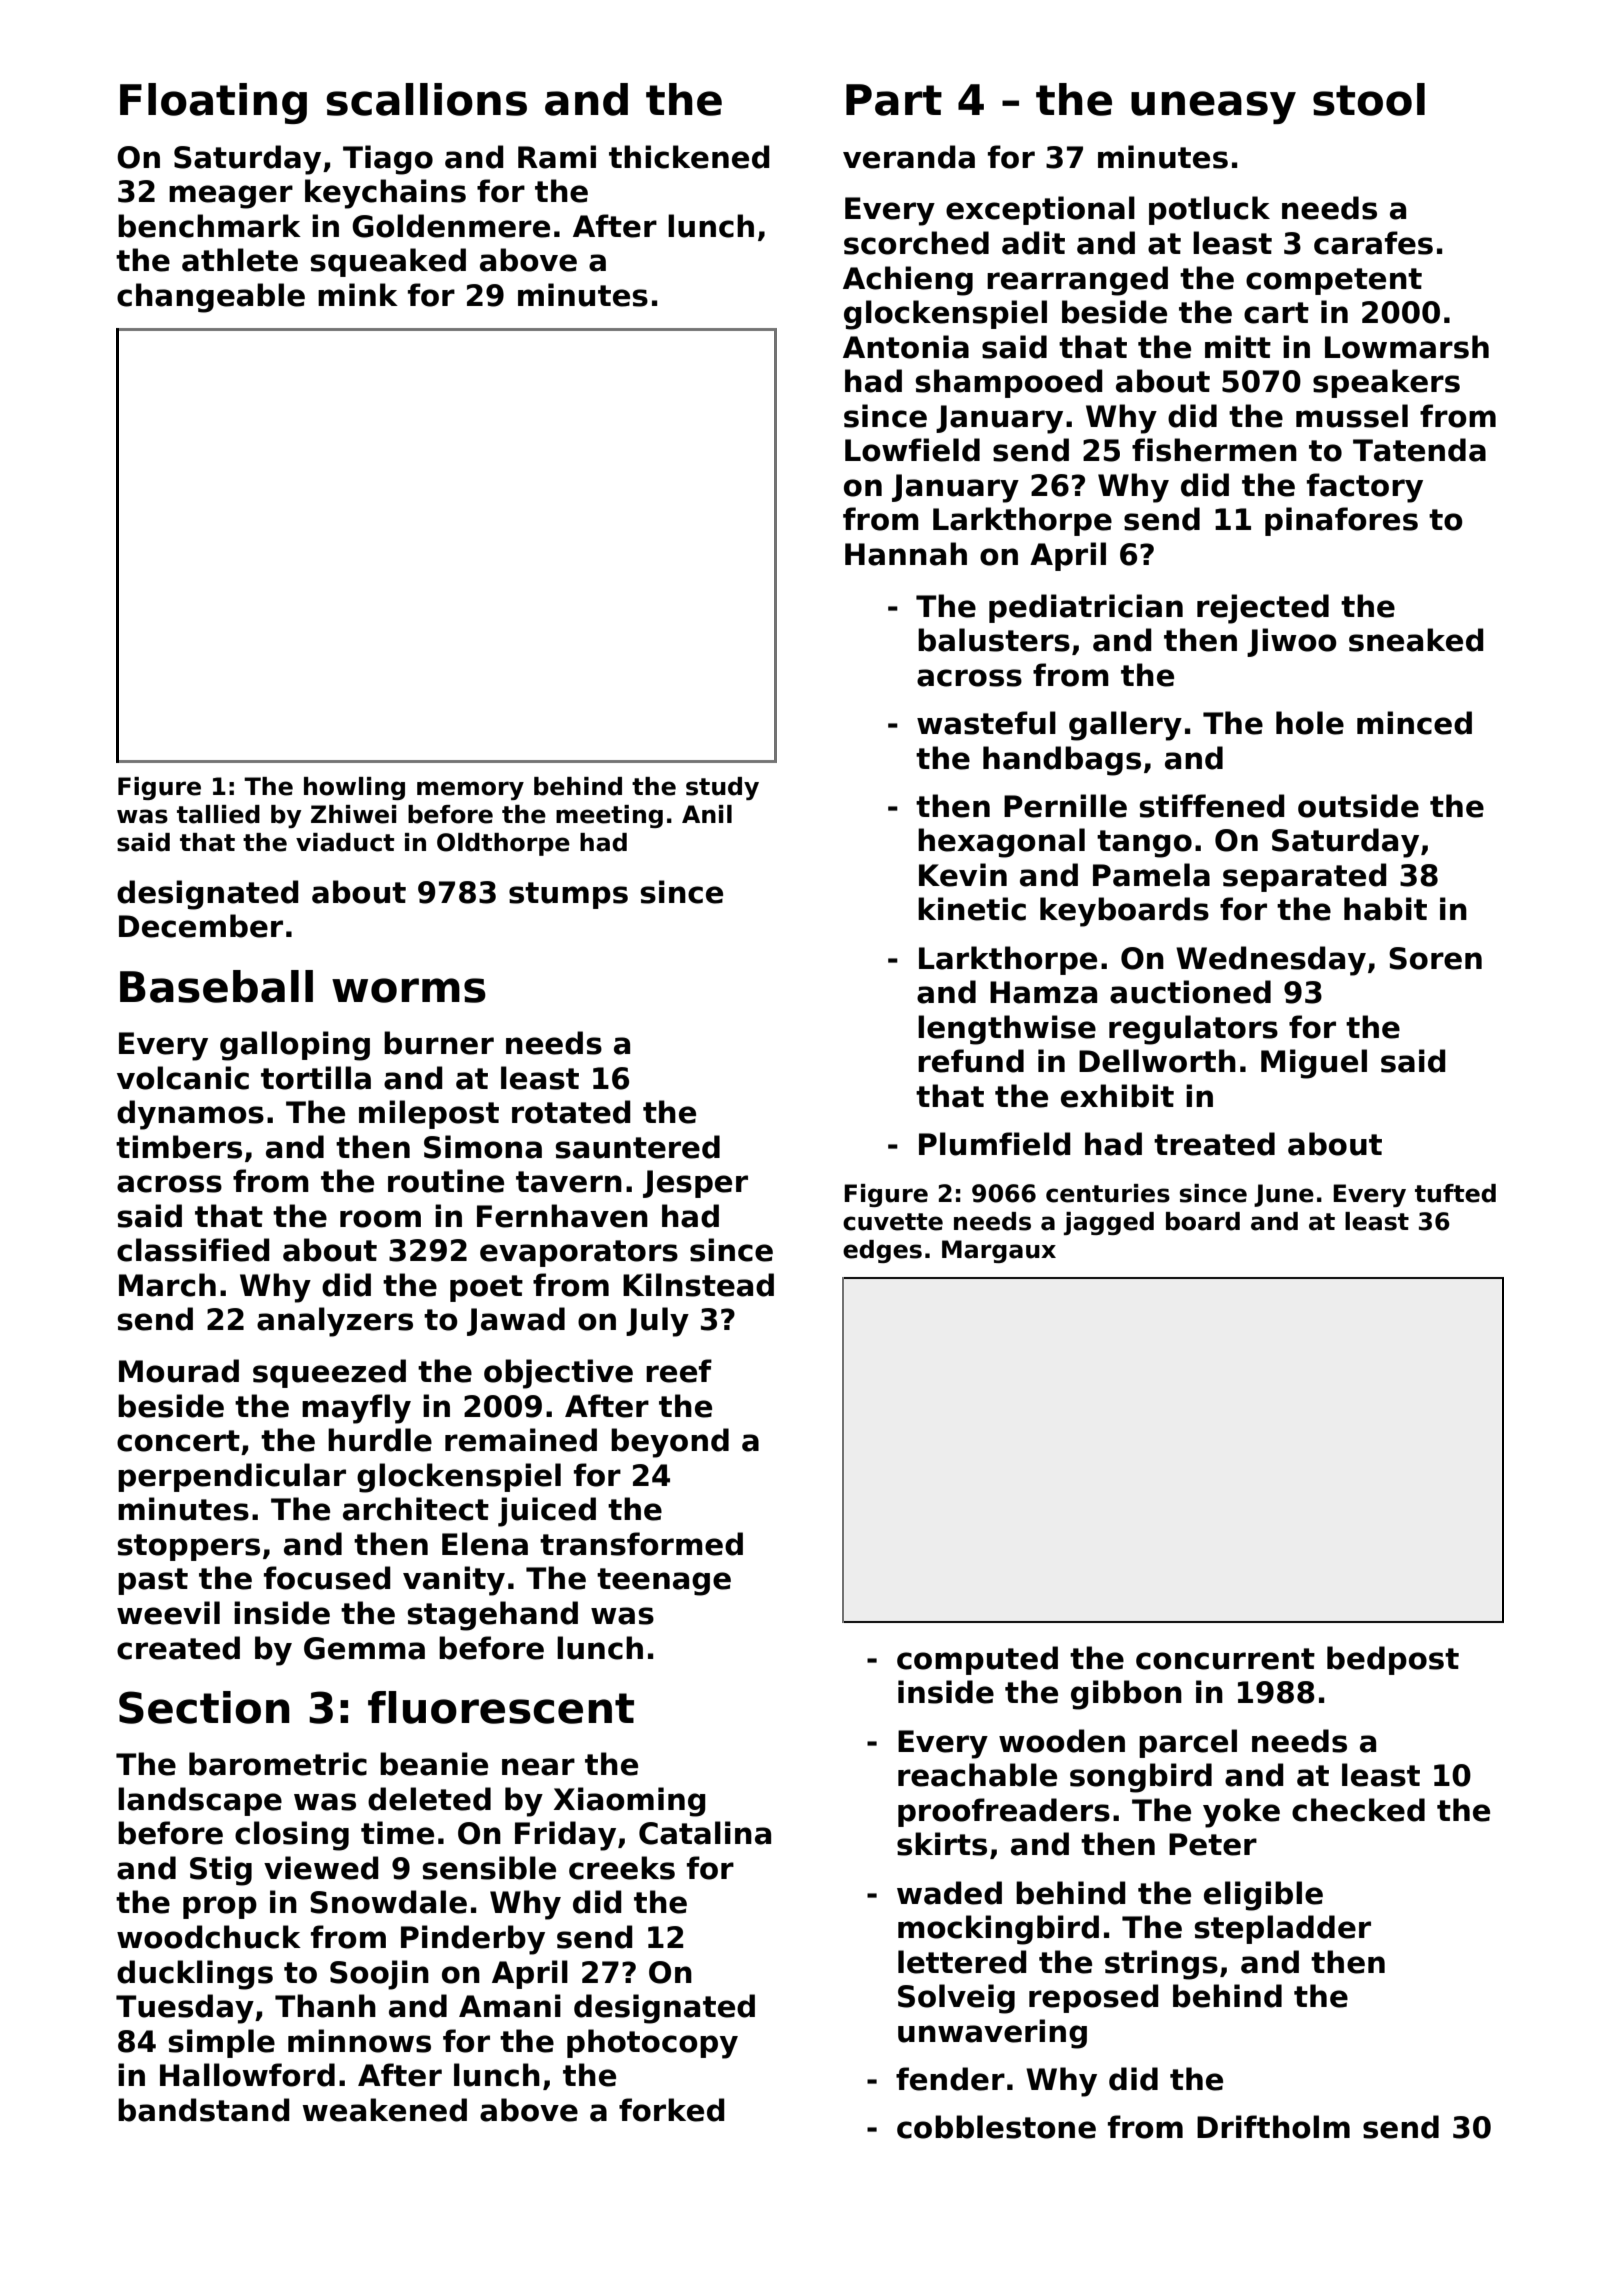  Describe the element at coordinates (1435, 958) in the image. I see `Soren` at that location.
